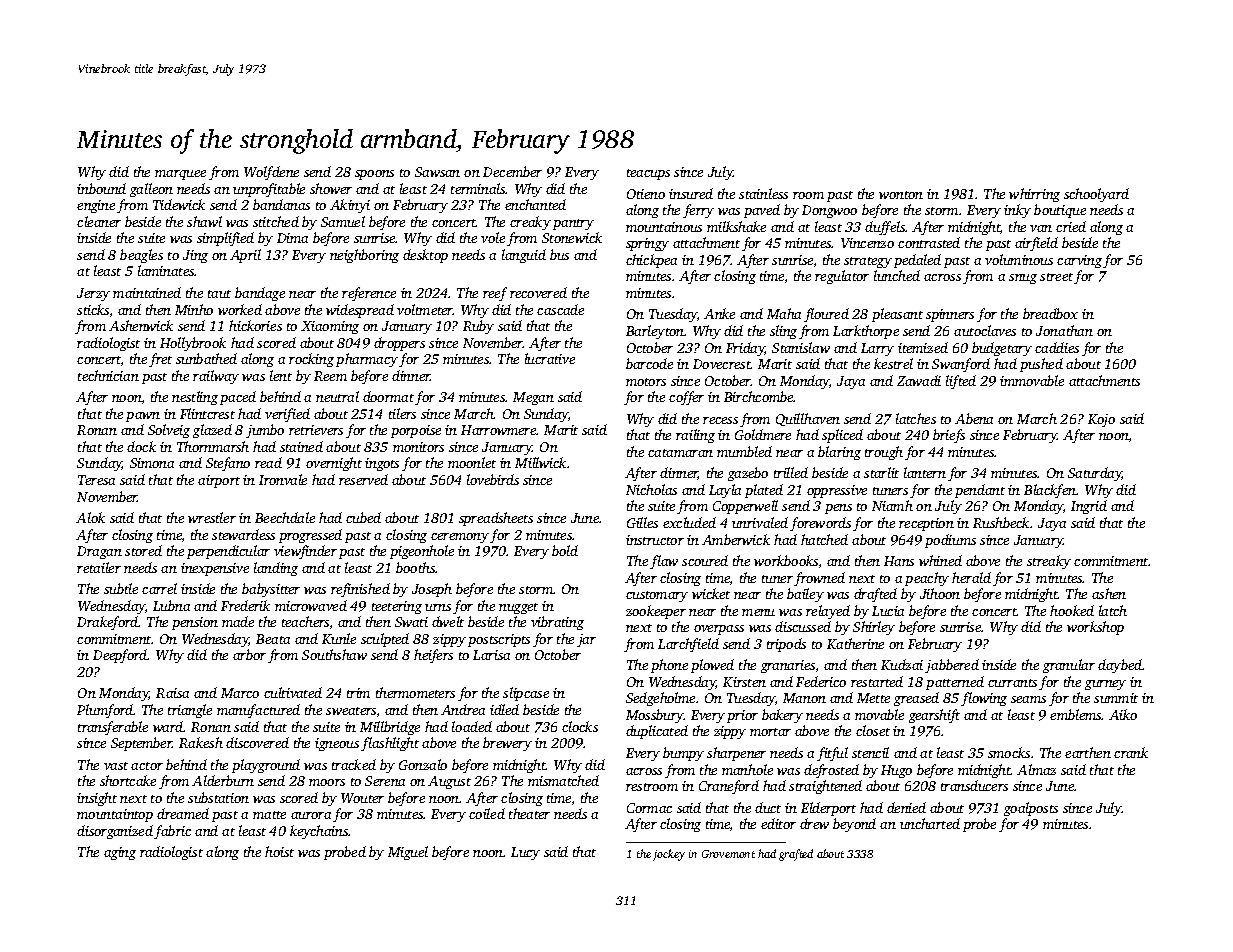 Image resolution: width=1233 pixels, height=952 pixels. I want to click on aging, so click(120, 853).
